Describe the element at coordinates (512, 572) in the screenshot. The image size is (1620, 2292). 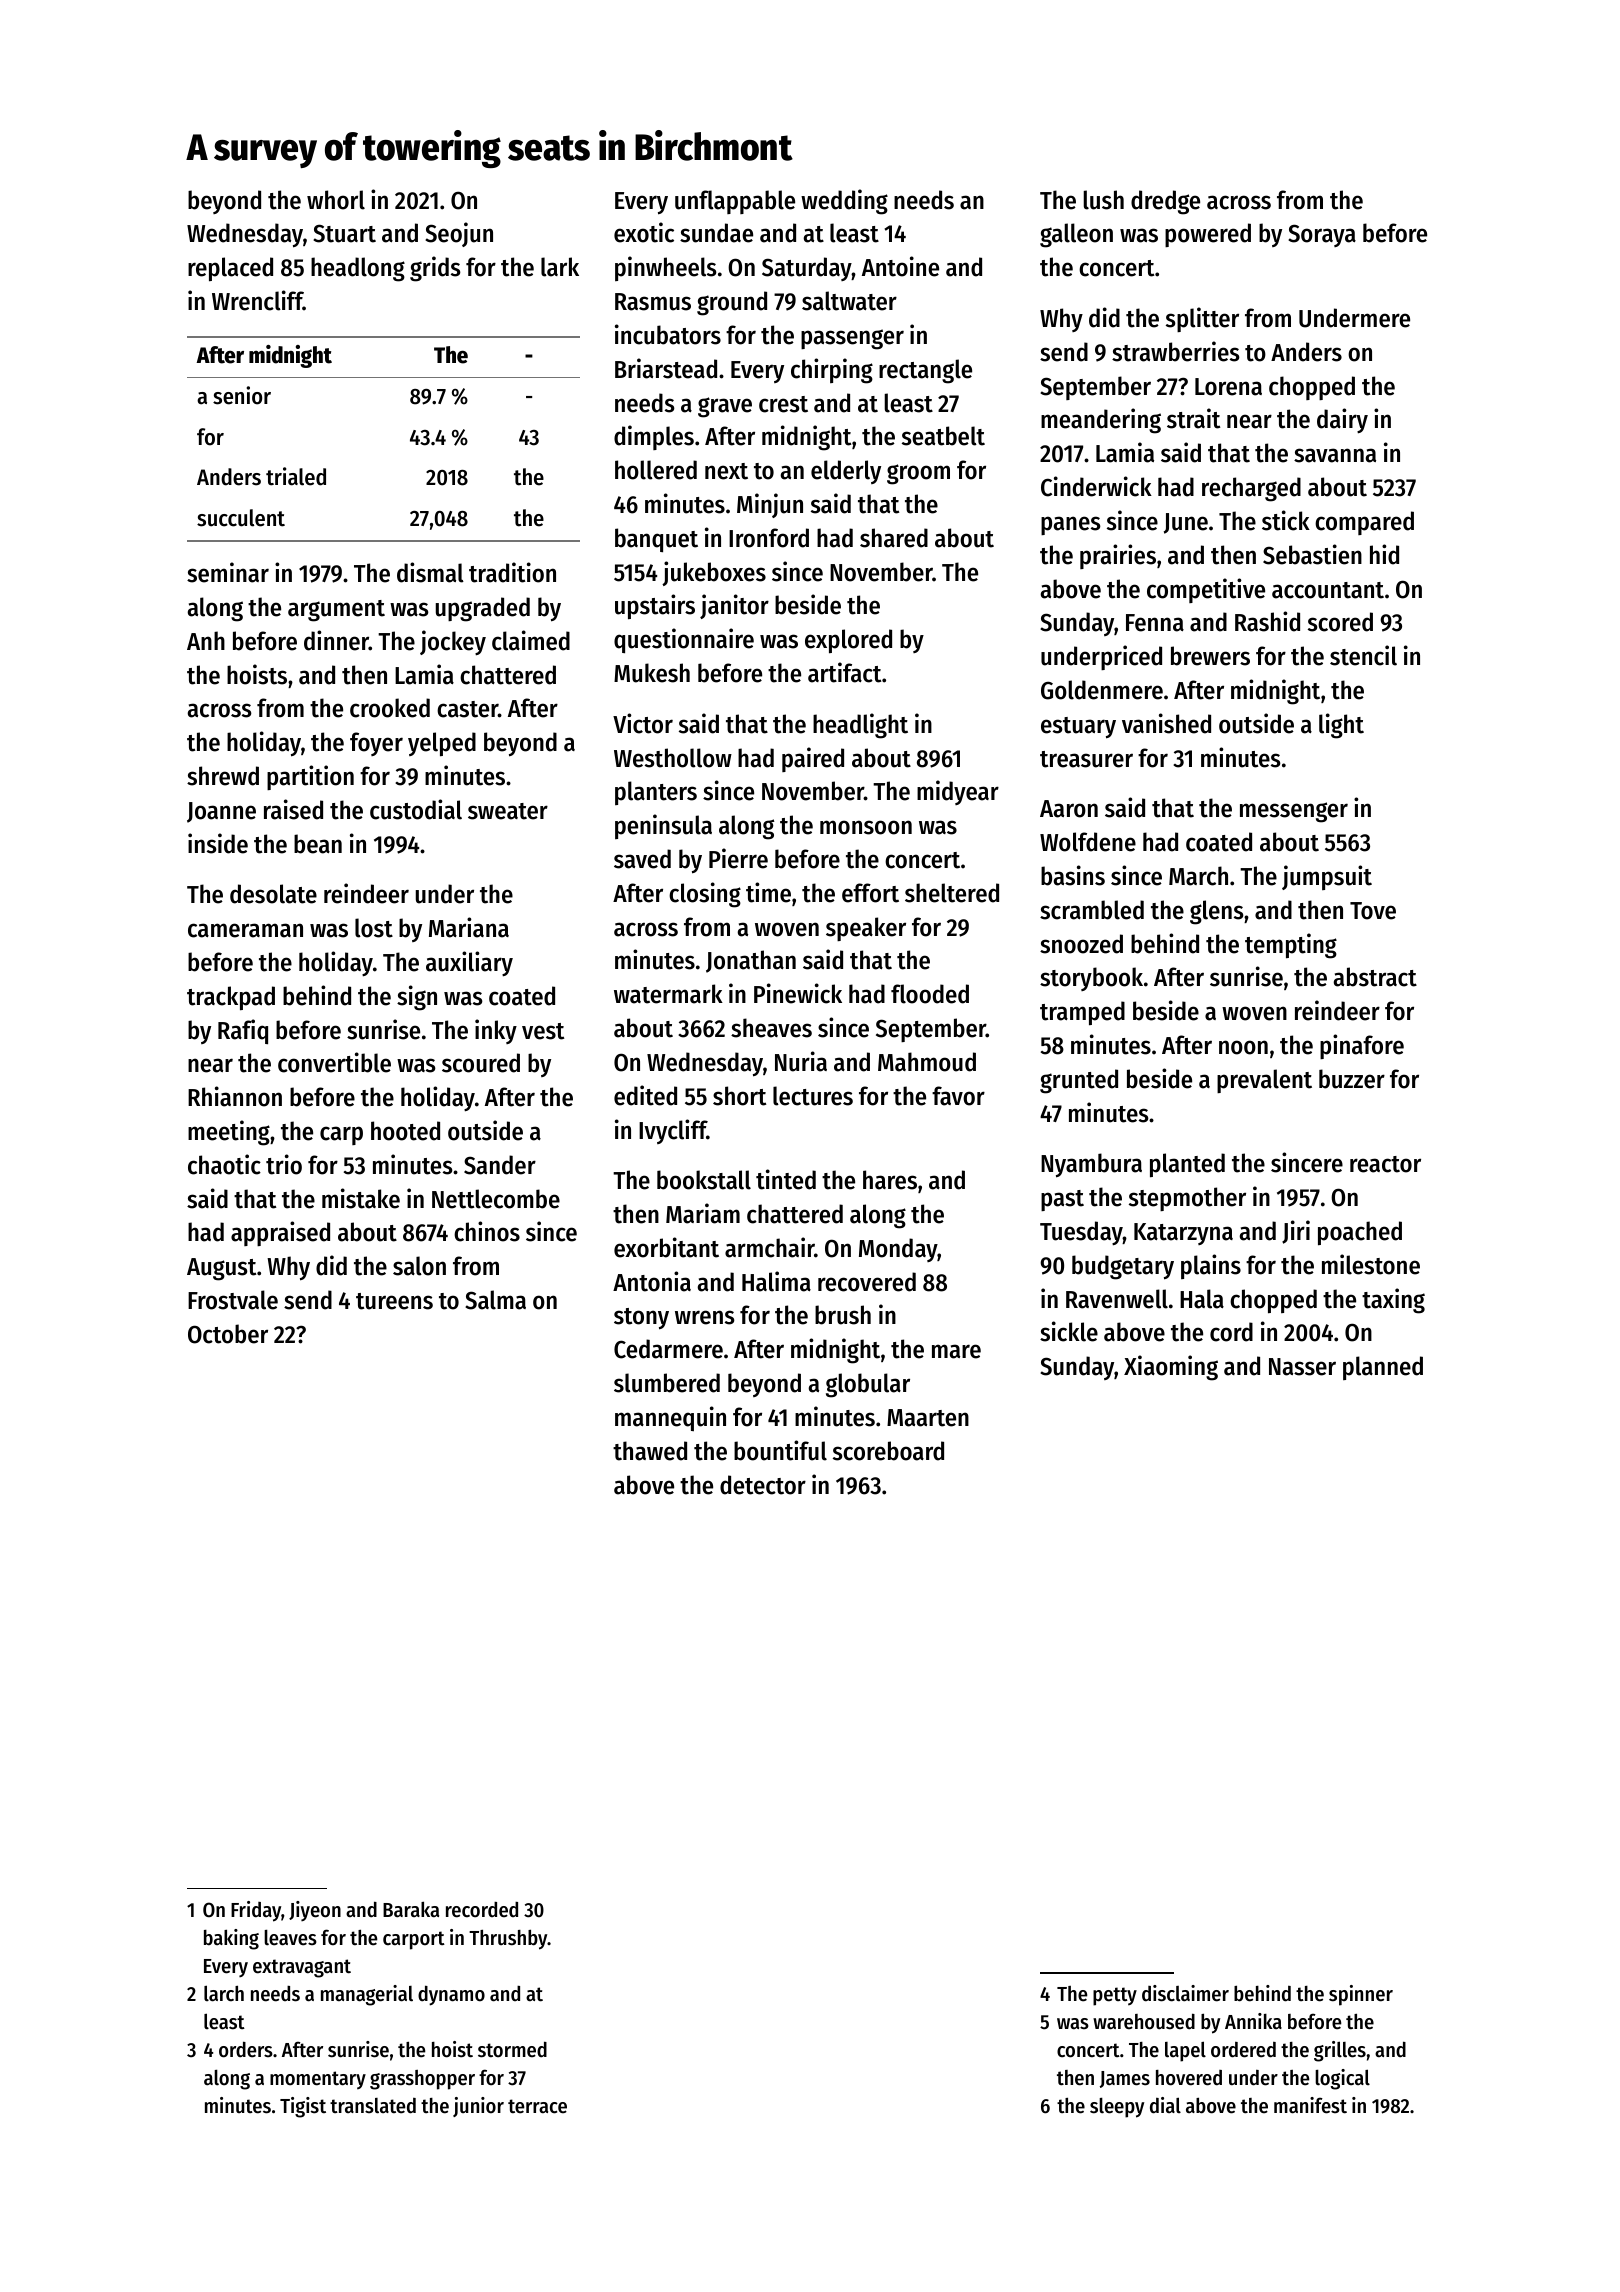
I see `tradition` at that location.
